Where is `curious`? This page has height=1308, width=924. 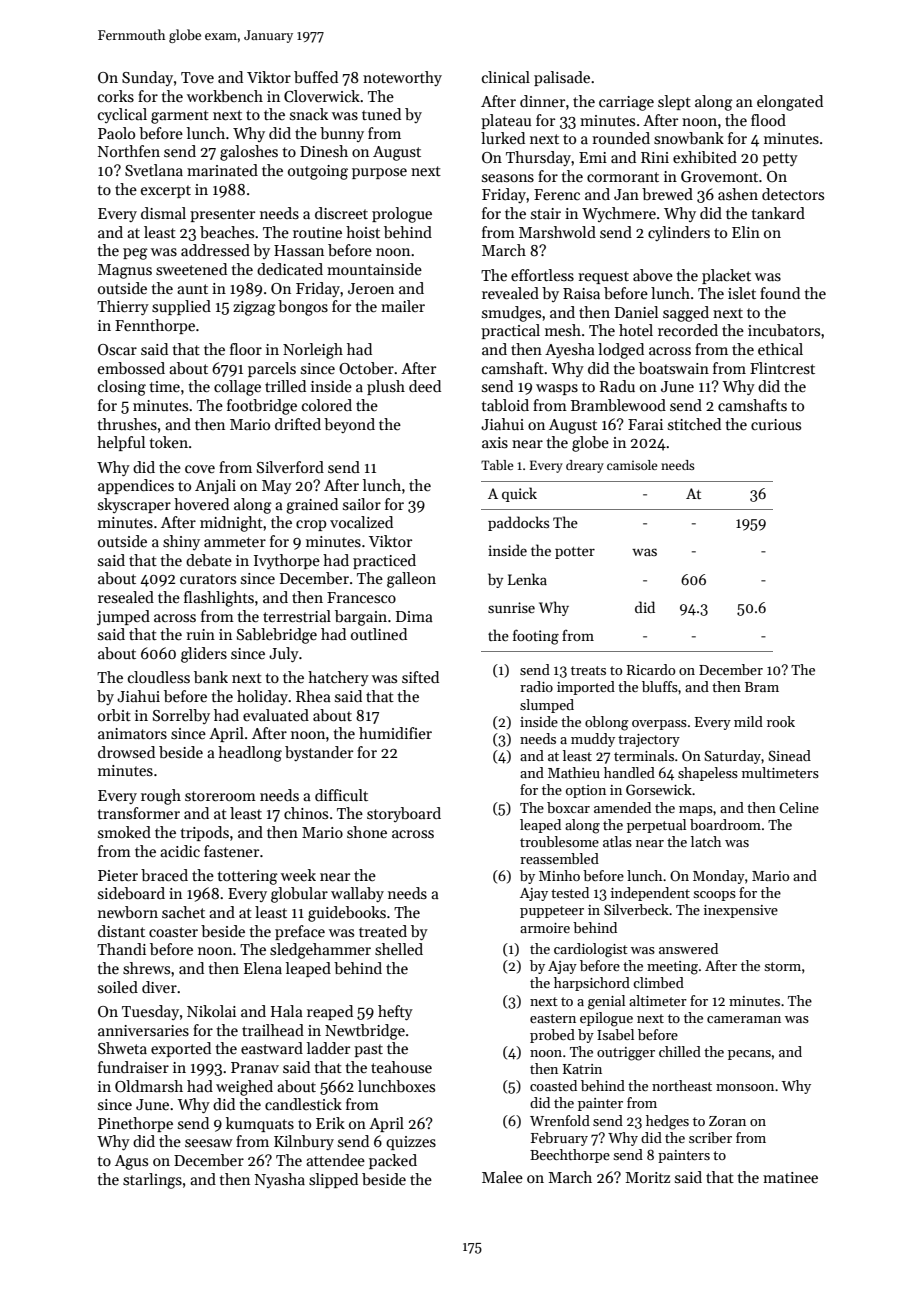
curious is located at coordinates (776, 424).
